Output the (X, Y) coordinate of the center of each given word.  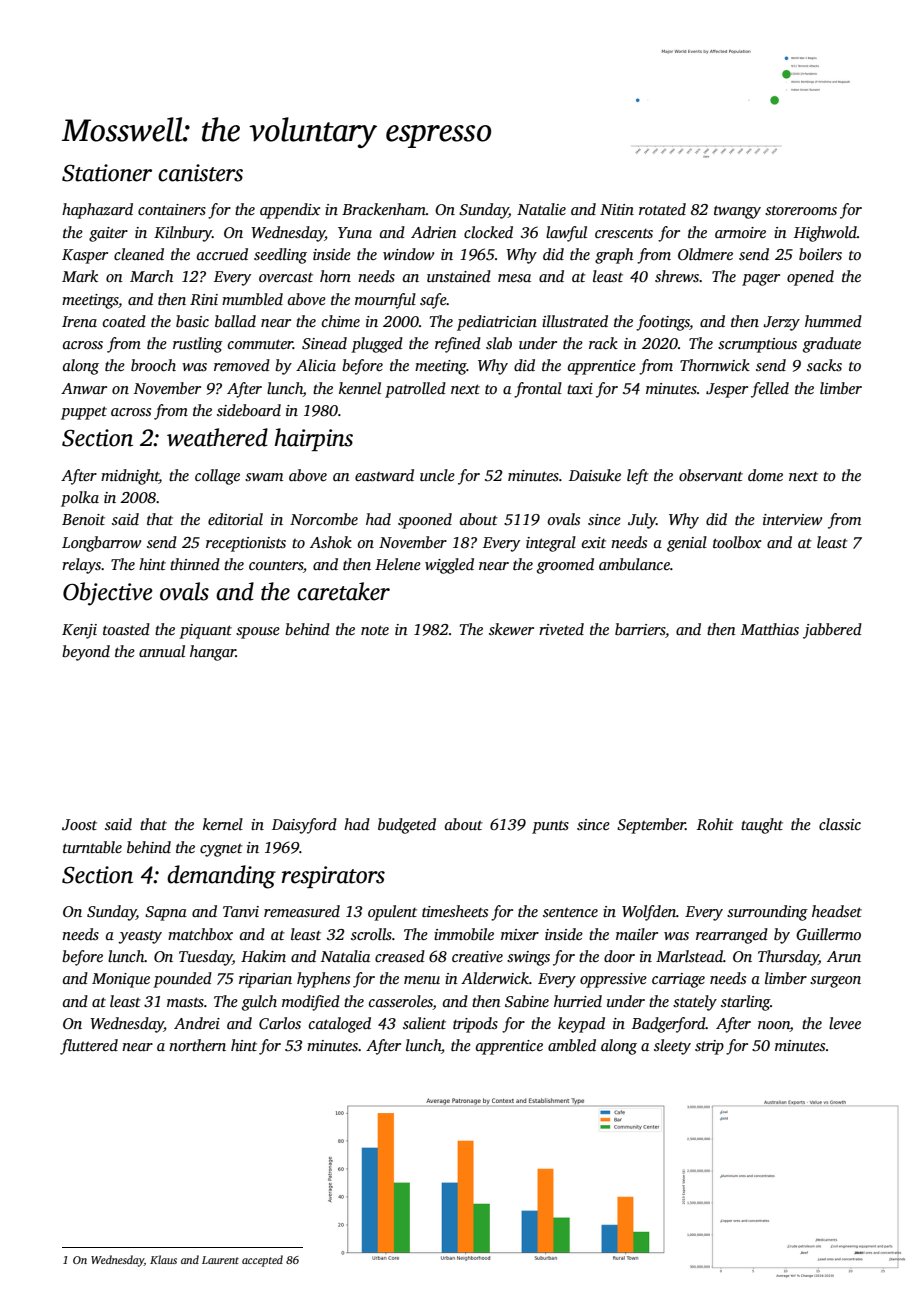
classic (840, 824)
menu (422, 980)
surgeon (835, 982)
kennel (360, 388)
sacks (824, 365)
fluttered (89, 1047)
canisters (200, 173)
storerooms (801, 210)
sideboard (249, 410)
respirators (333, 877)
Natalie (541, 209)
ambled (572, 1045)
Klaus (163, 1259)
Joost (79, 824)
